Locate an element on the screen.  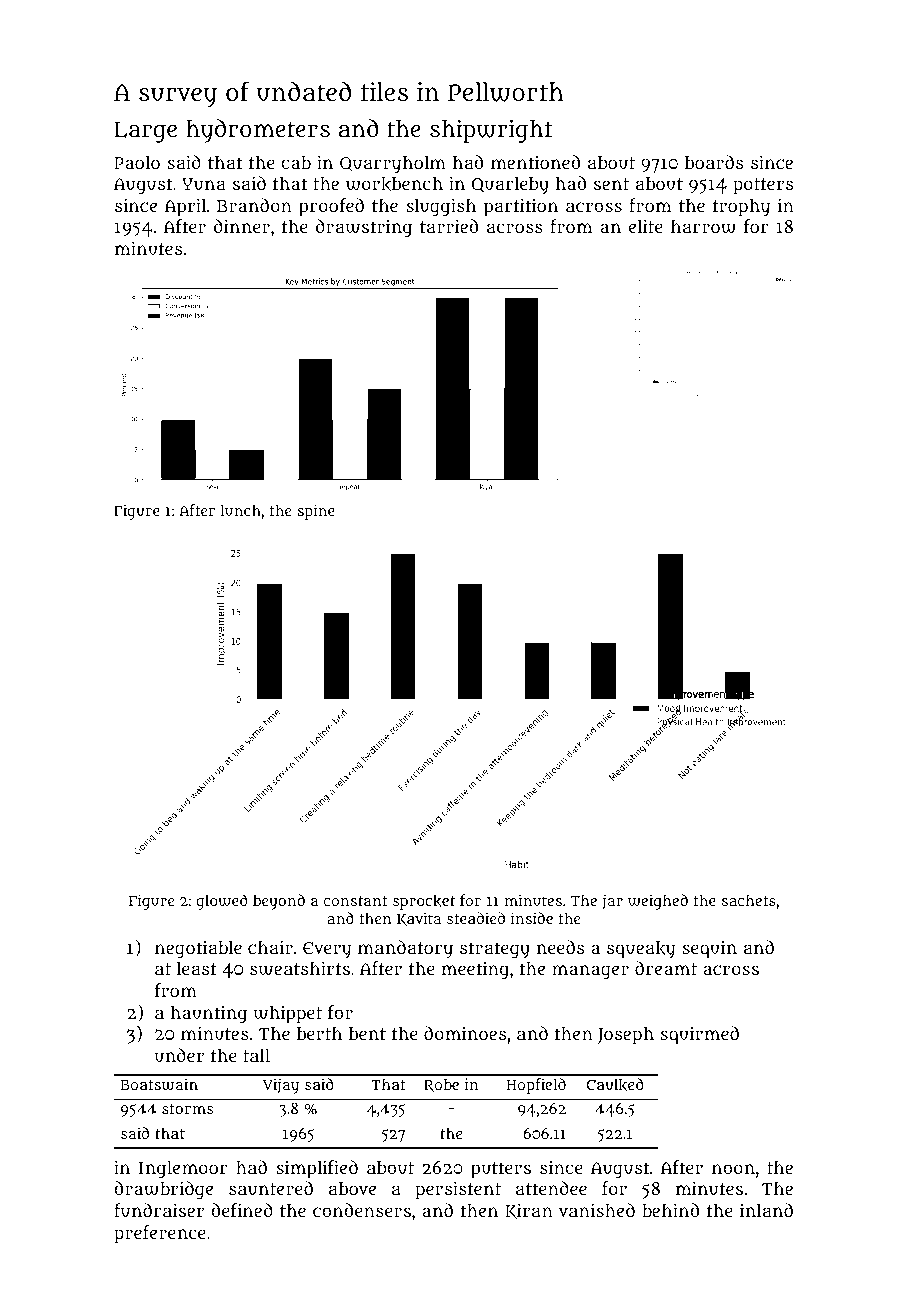
drawbridge is located at coordinates (163, 1190).
